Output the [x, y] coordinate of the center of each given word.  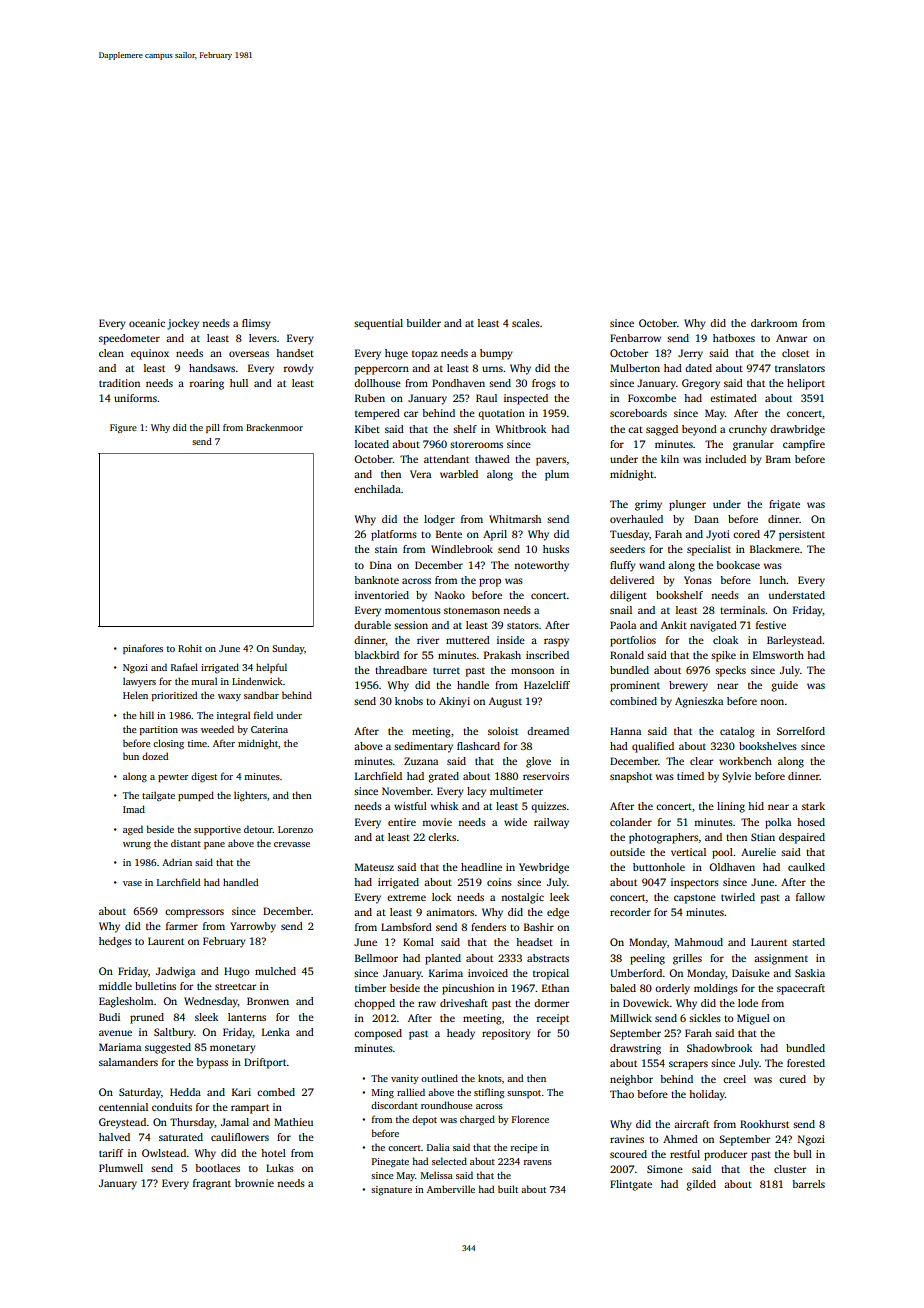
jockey [183, 324]
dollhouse [377, 383]
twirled [738, 897]
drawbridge [797, 430]
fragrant [212, 1184]
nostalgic [522, 898]
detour [258, 829]
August [505, 702]
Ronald [627, 655]
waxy [229, 697]
